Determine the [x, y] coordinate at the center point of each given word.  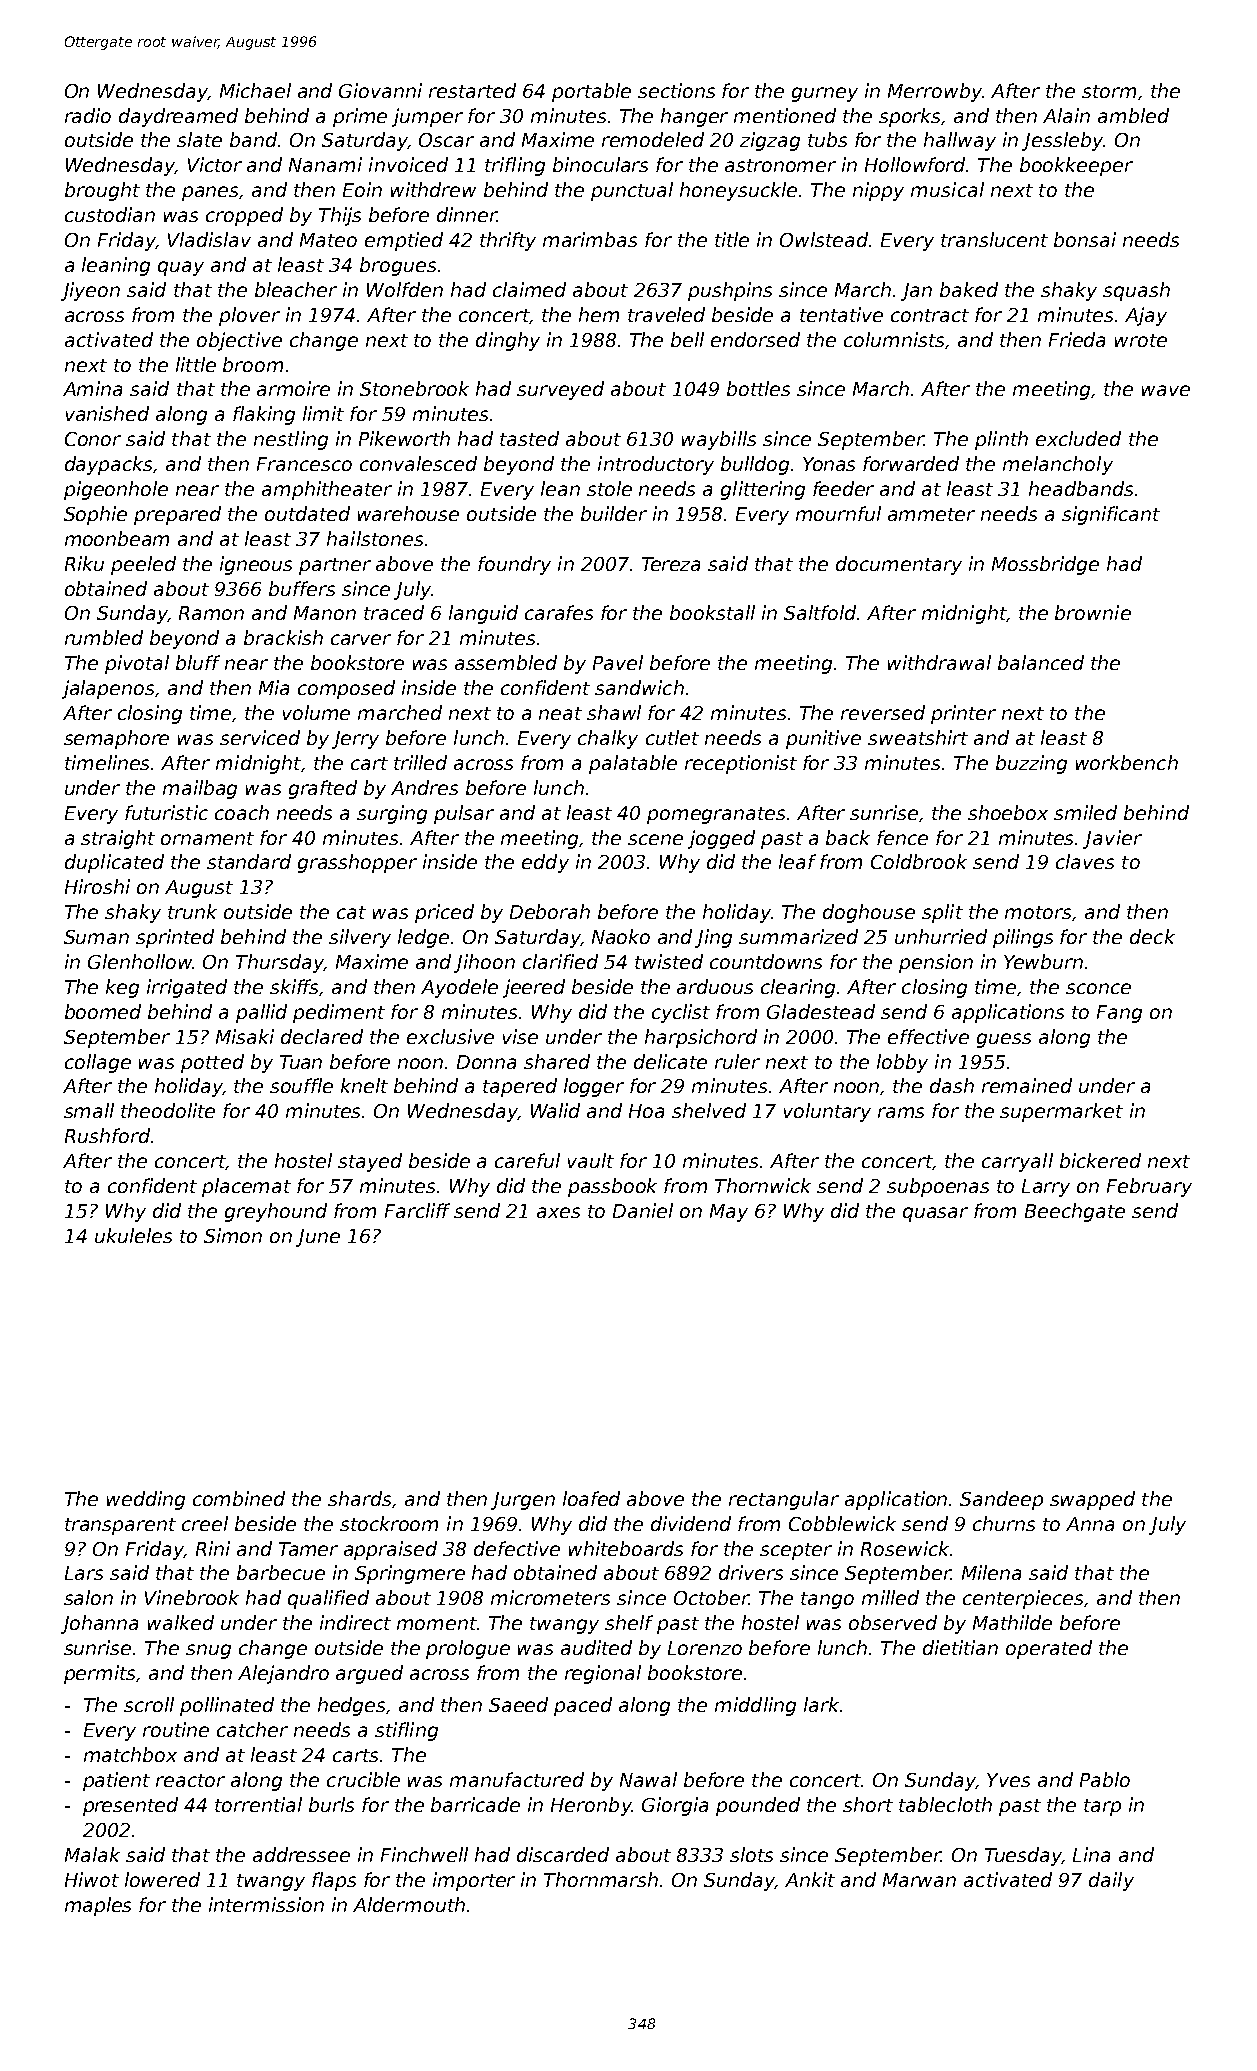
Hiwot [92, 1879]
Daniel [643, 1210]
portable [591, 92]
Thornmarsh [601, 1879]
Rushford [107, 1135]
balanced [1041, 662]
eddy [545, 863]
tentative [841, 314]
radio [88, 115]
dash [952, 1085]
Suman [96, 937]
